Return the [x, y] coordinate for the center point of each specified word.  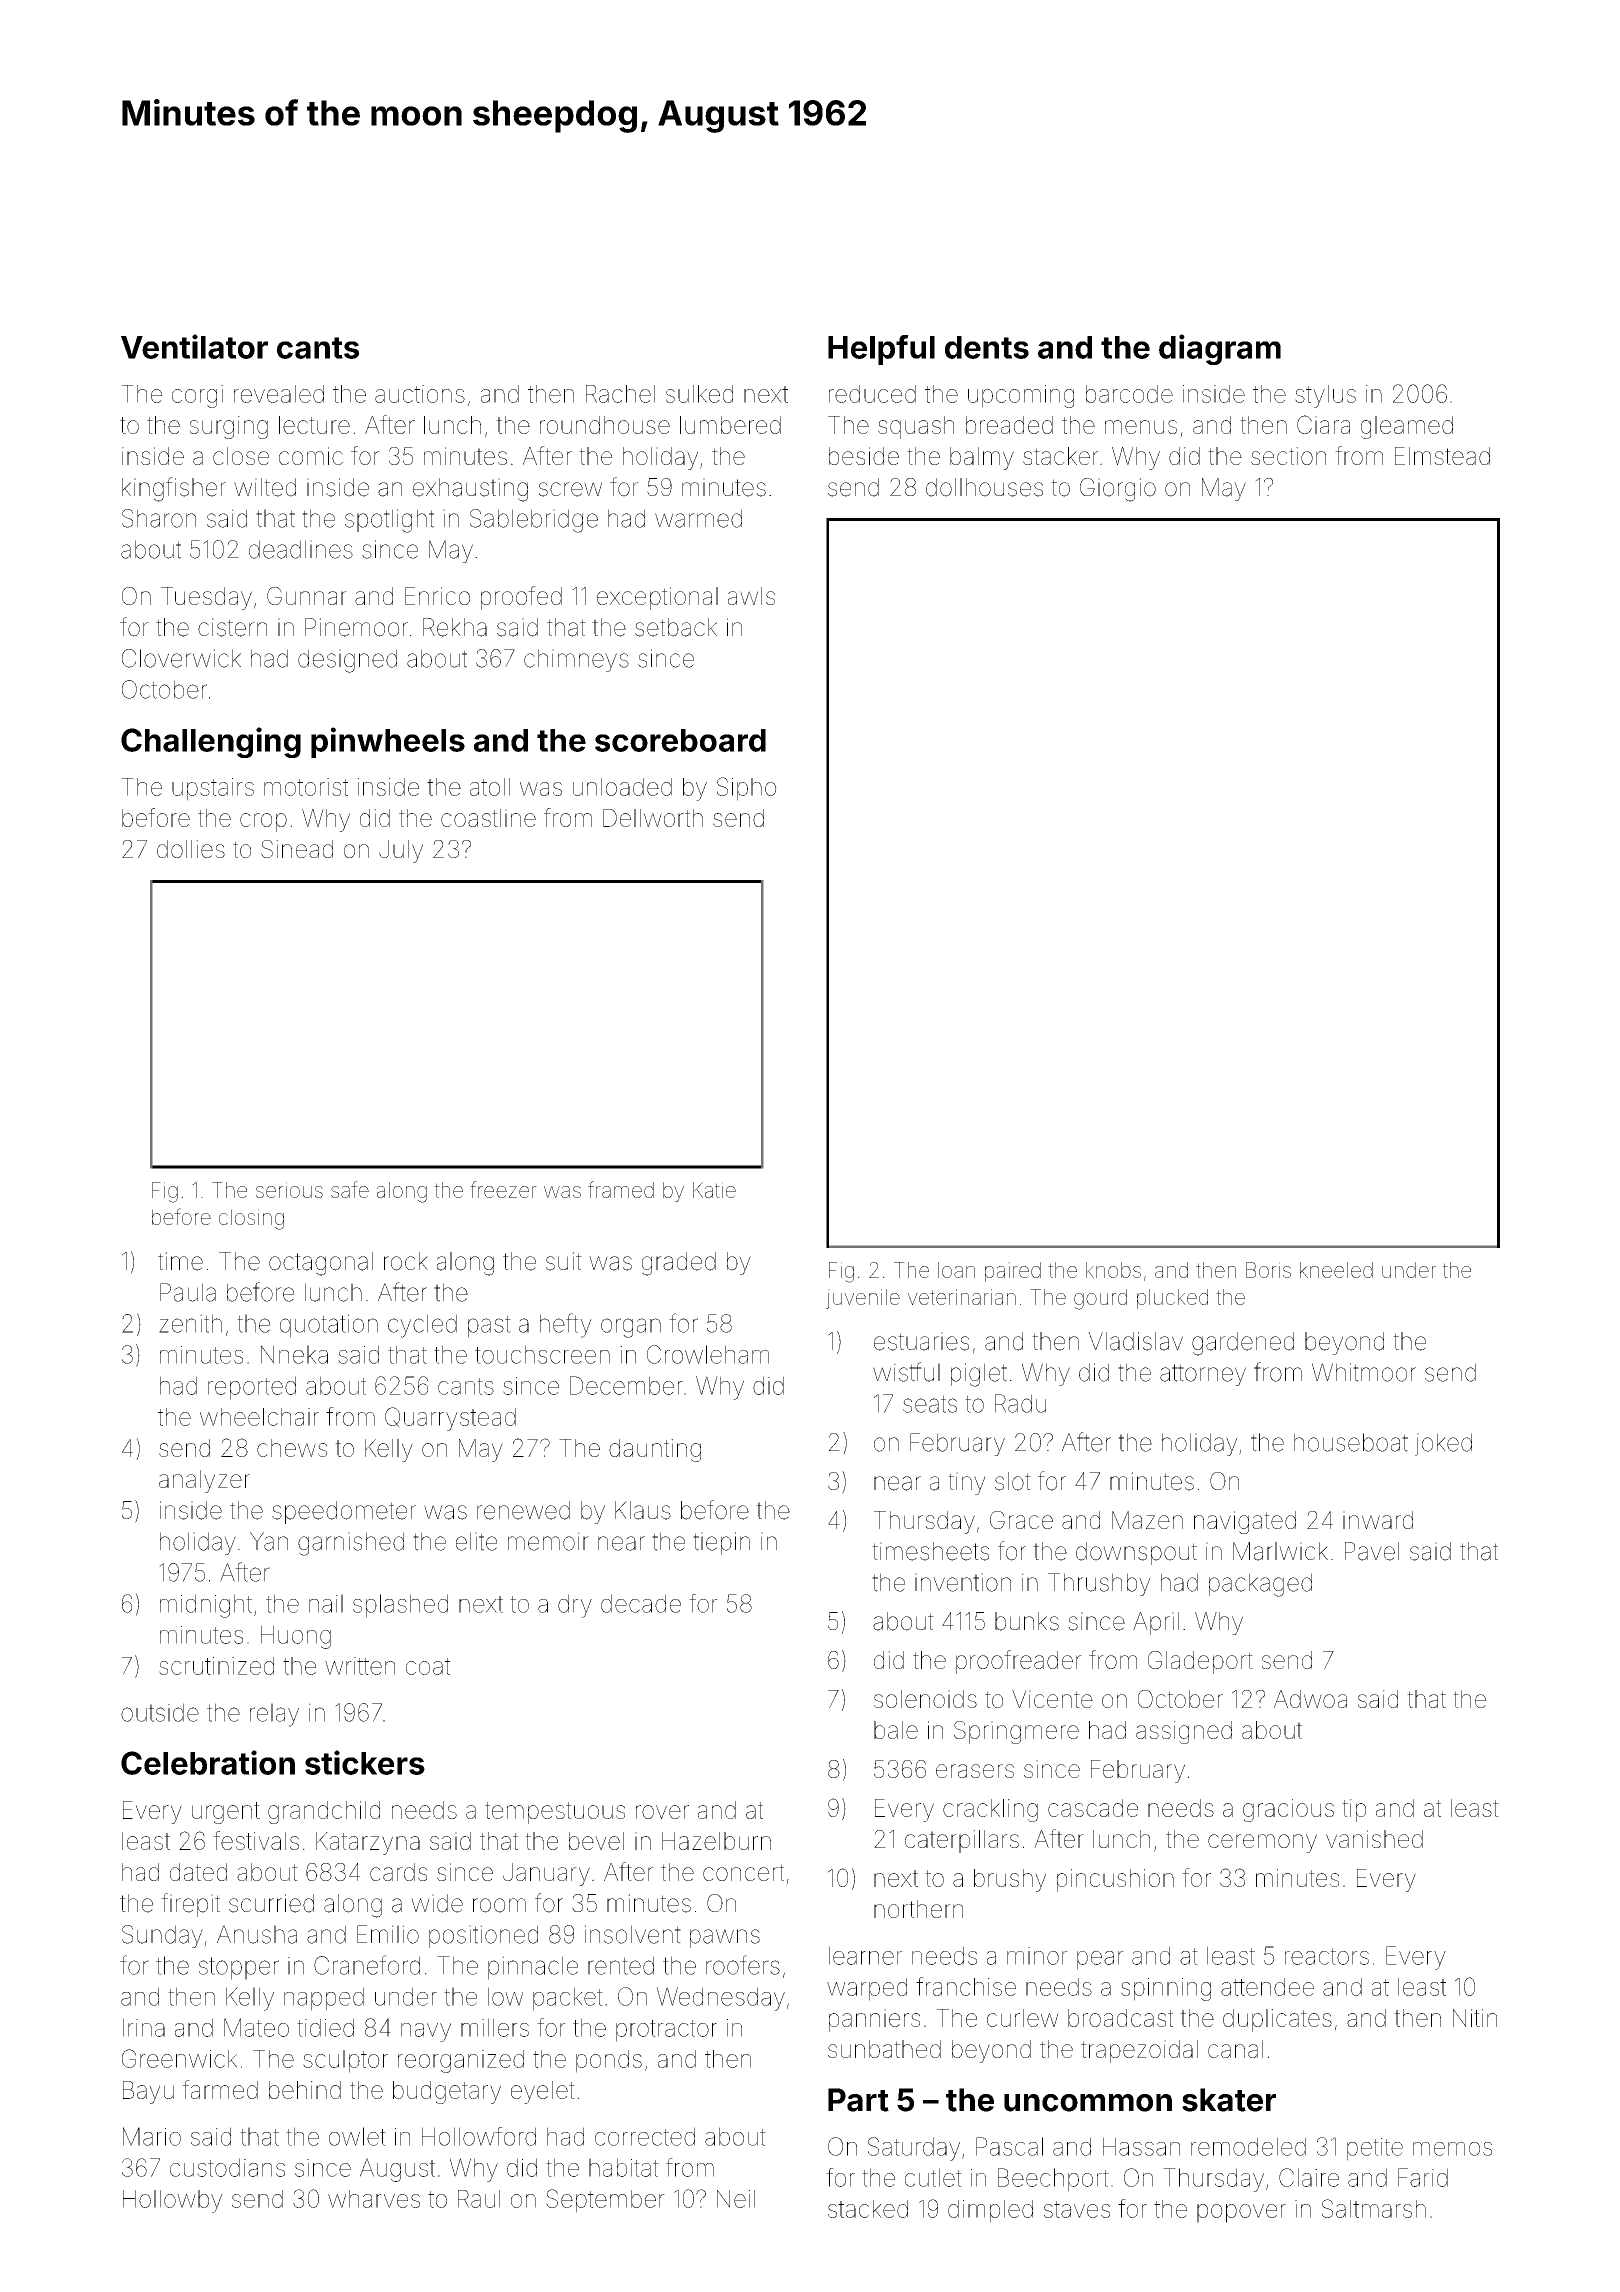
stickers [365, 1762]
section [1288, 456]
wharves [374, 2199]
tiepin [721, 1543]
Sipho [747, 789]
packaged [1260, 1585]
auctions [420, 394]
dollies [191, 849]
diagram [1220, 349]
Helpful [881, 350]
